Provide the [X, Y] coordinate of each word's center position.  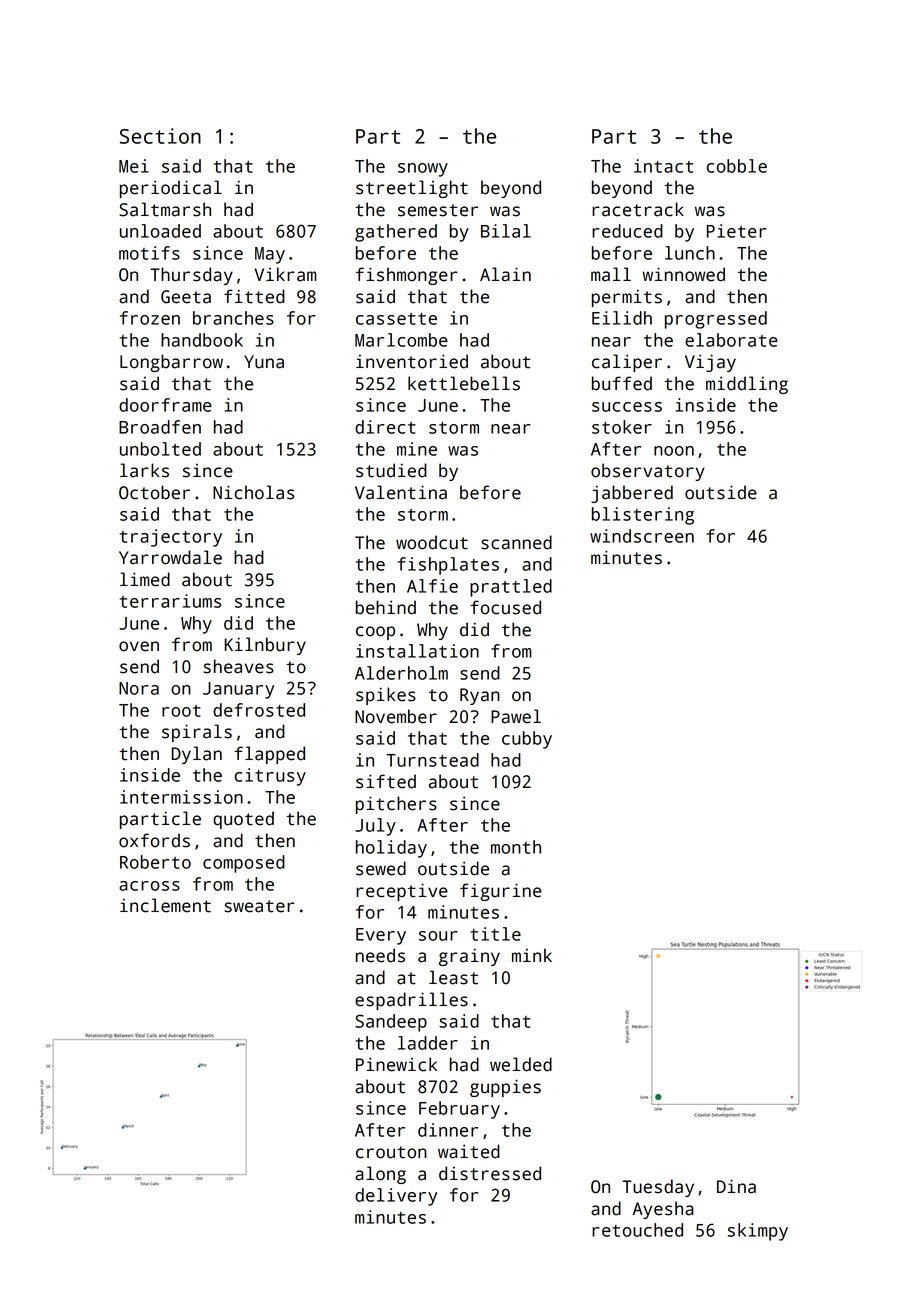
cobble [737, 166]
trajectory [171, 538]
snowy [423, 170]
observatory [648, 472]
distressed [490, 1173]
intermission [181, 797]
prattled [511, 588]
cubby [527, 740]
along [380, 1175]
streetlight [412, 189]
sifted [386, 781]
